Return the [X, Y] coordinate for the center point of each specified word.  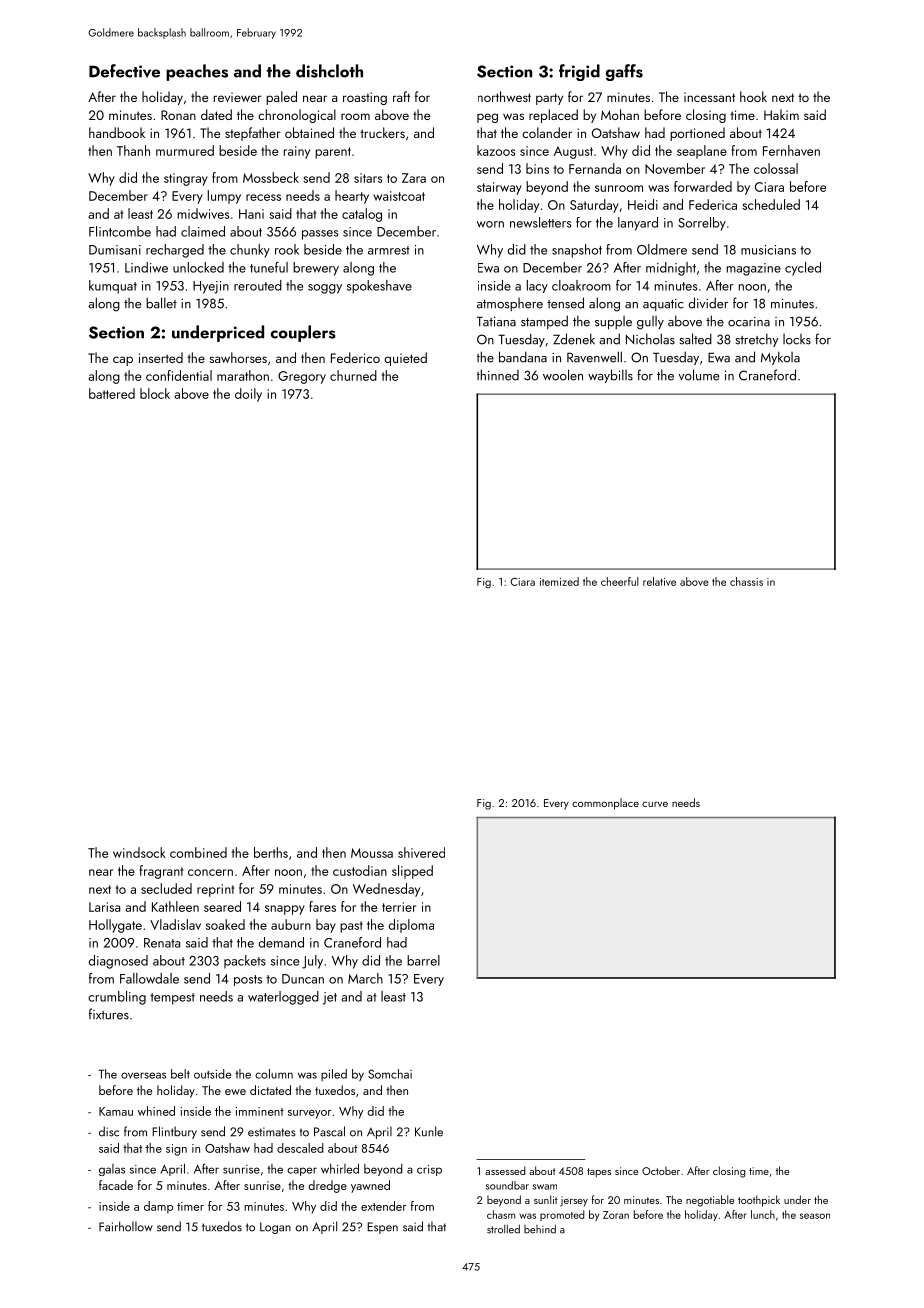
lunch [763, 1214]
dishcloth [329, 71]
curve [655, 804]
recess [263, 197]
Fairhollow [126, 1226]
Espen [382, 1228]
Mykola [780, 358]
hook [753, 96]
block [155, 393]
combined [198, 852]
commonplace [605, 804]
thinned [498, 375]
